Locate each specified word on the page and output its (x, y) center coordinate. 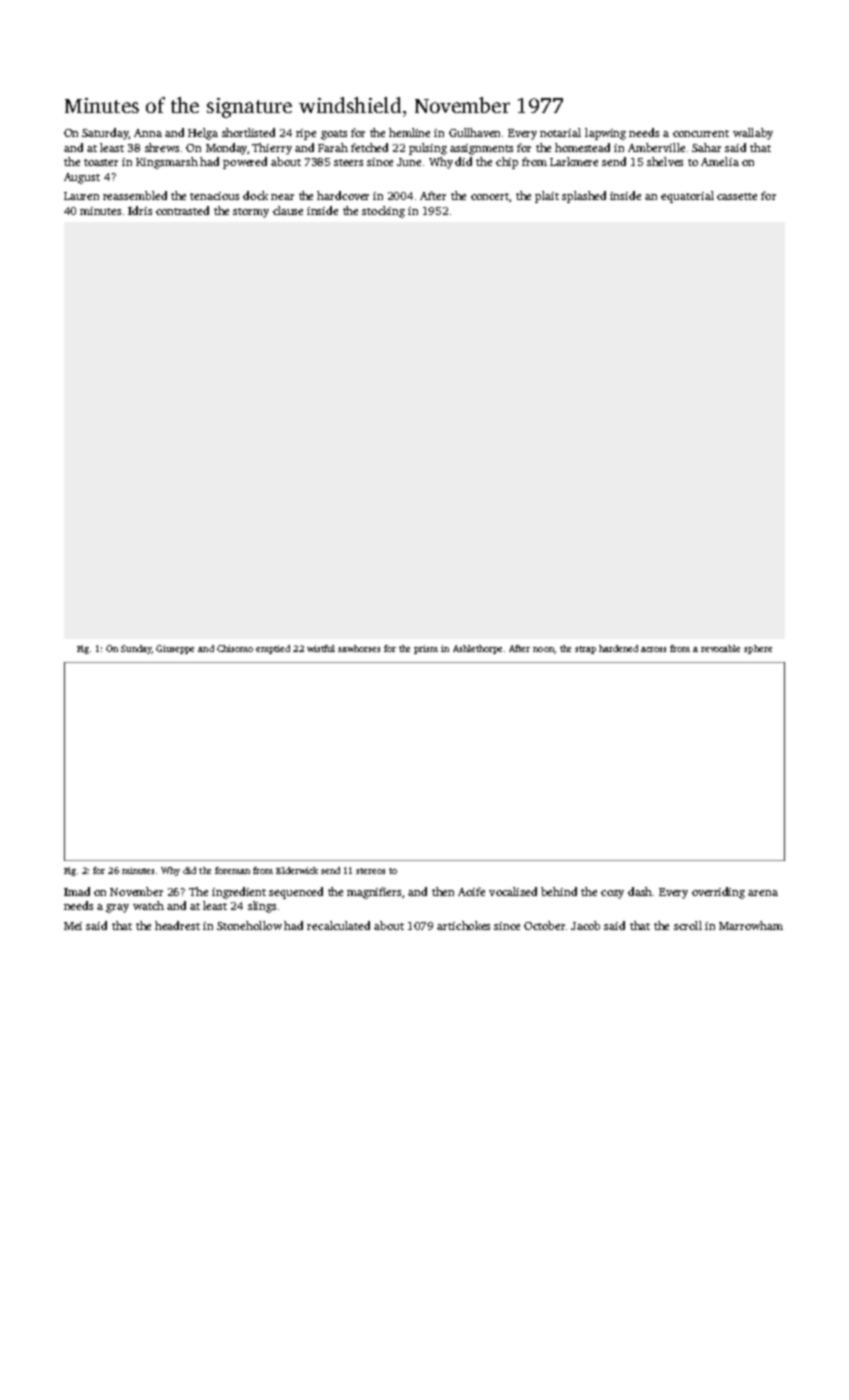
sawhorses (359, 648)
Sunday (136, 649)
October (544, 925)
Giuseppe (175, 649)
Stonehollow (249, 925)
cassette (737, 196)
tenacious (214, 196)
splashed (584, 197)
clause (288, 210)
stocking (383, 212)
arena (763, 893)
